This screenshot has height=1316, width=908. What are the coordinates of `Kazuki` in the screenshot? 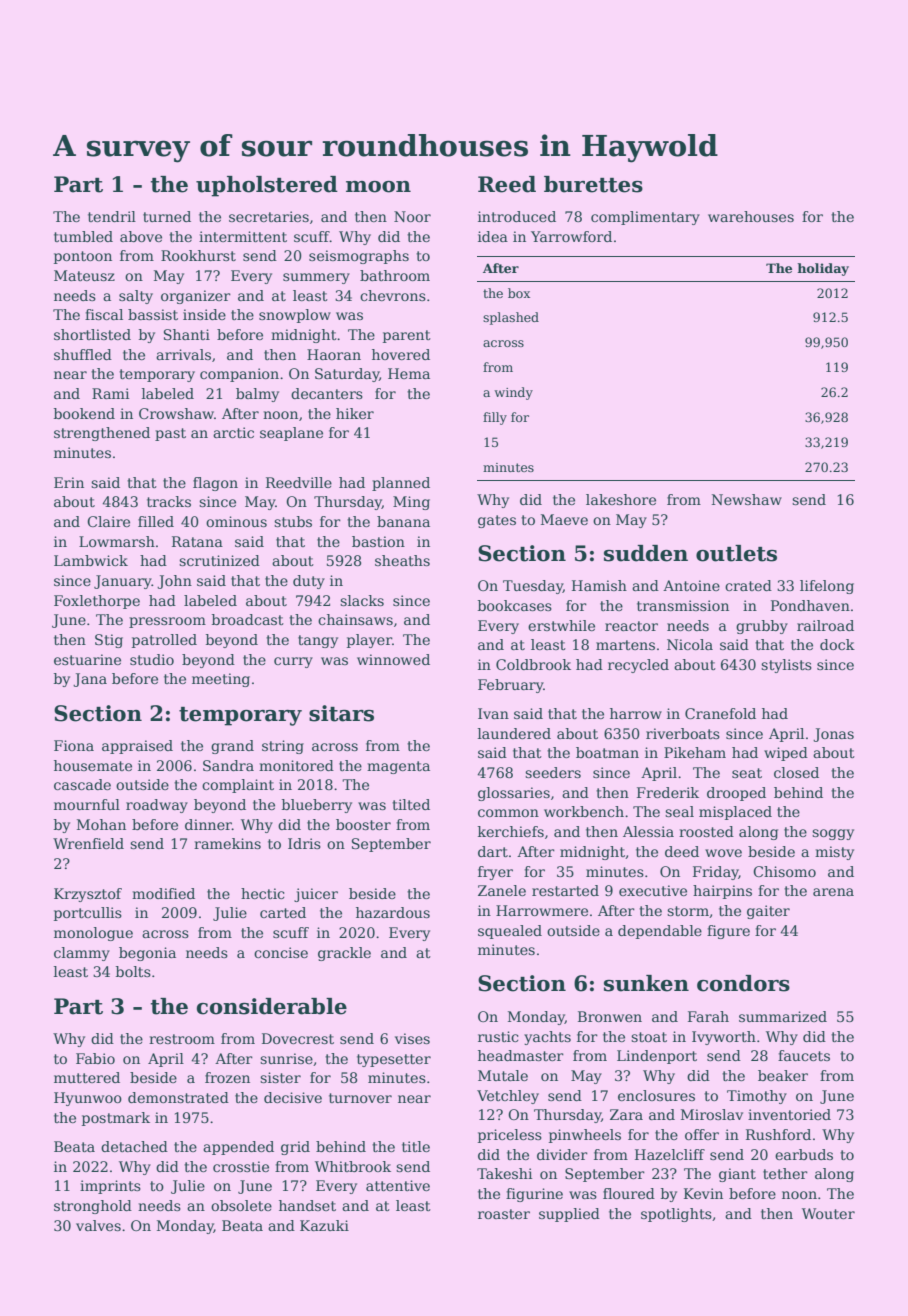 It's located at (324, 1225).
